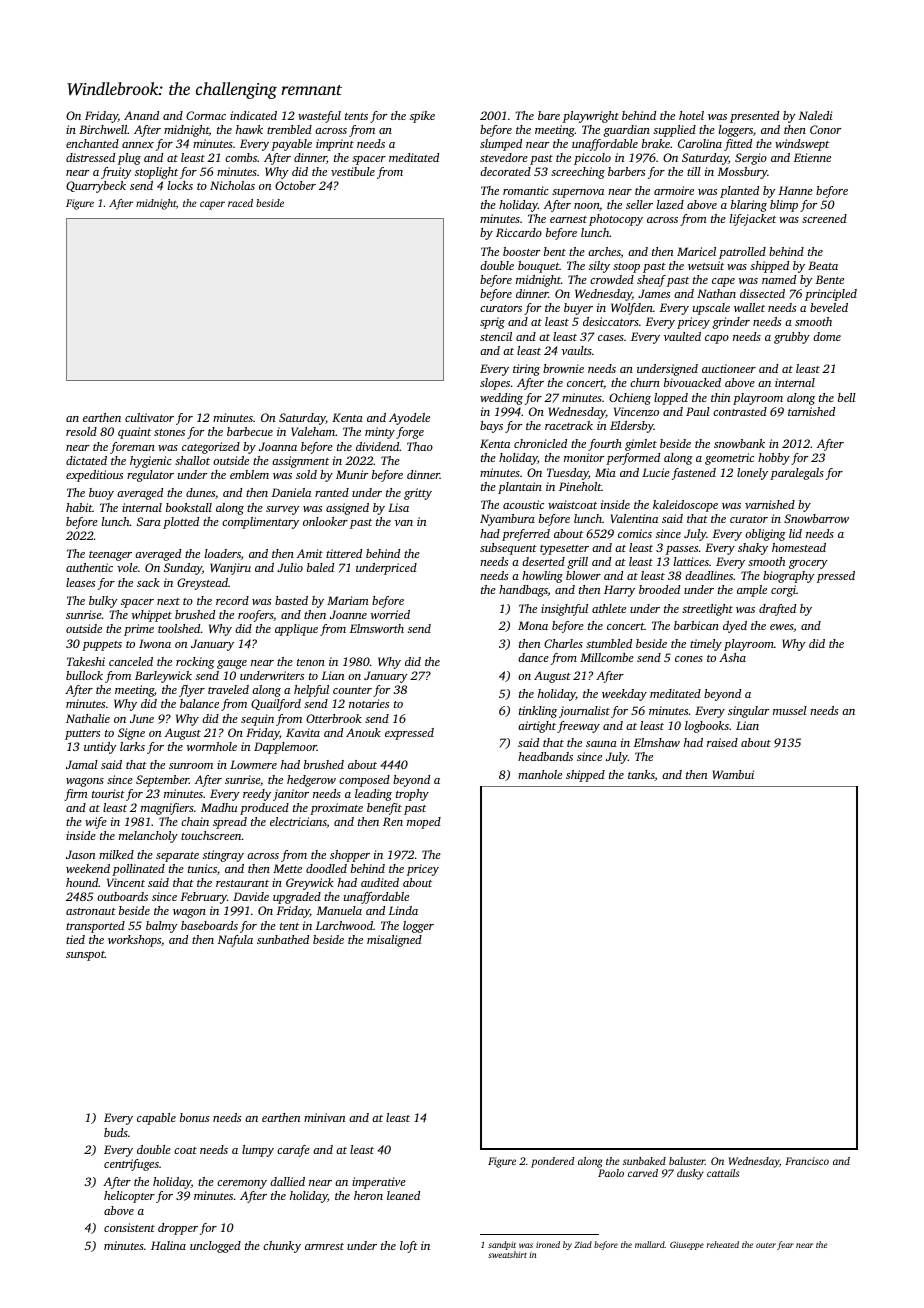  What do you see at coordinates (206, 115) in the page?
I see `Cormac` at bounding box center [206, 115].
